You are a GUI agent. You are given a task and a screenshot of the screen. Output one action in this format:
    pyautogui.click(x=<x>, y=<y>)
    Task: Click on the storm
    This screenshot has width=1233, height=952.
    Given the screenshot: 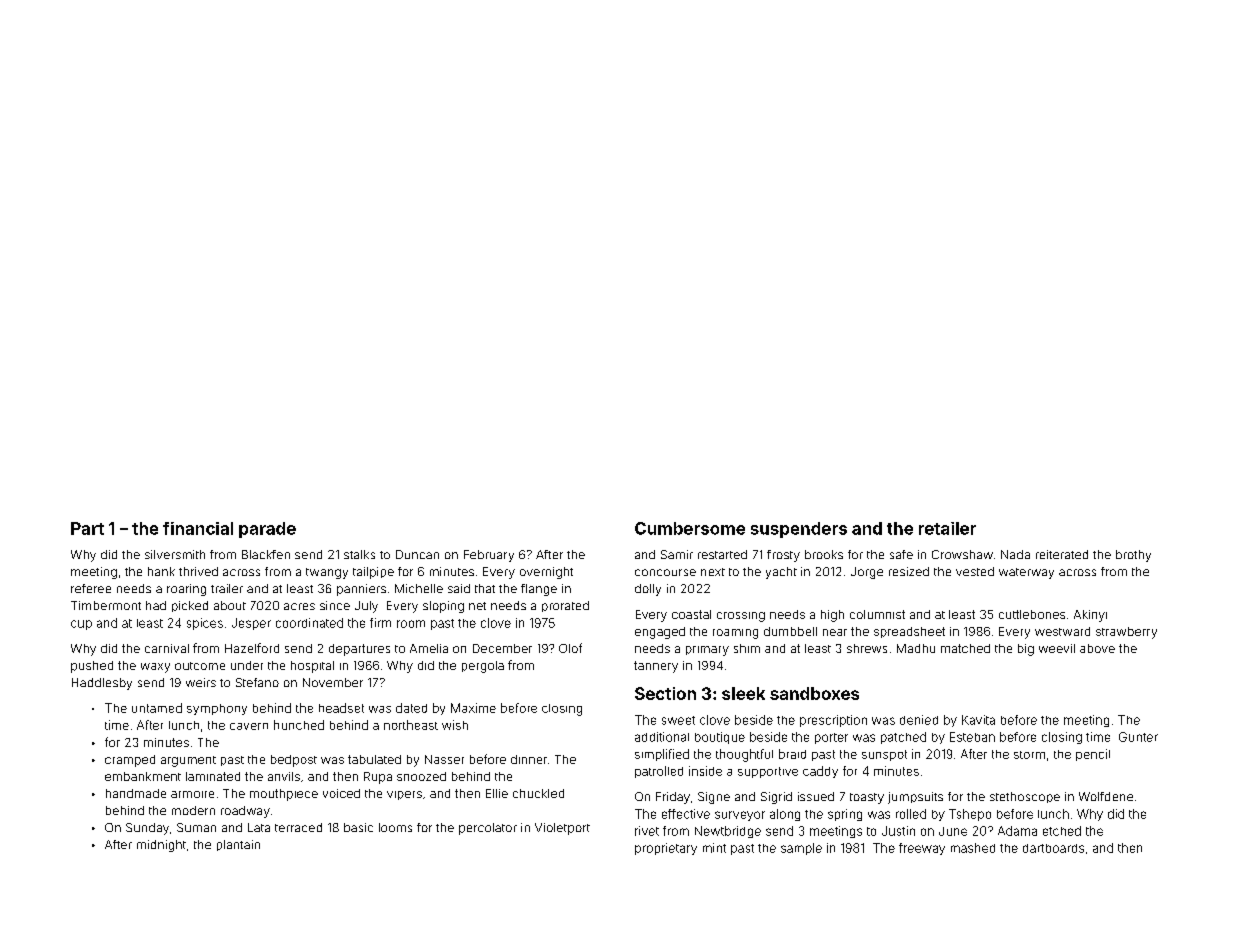 What is the action you would take?
    pyautogui.click(x=1029, y=755)
